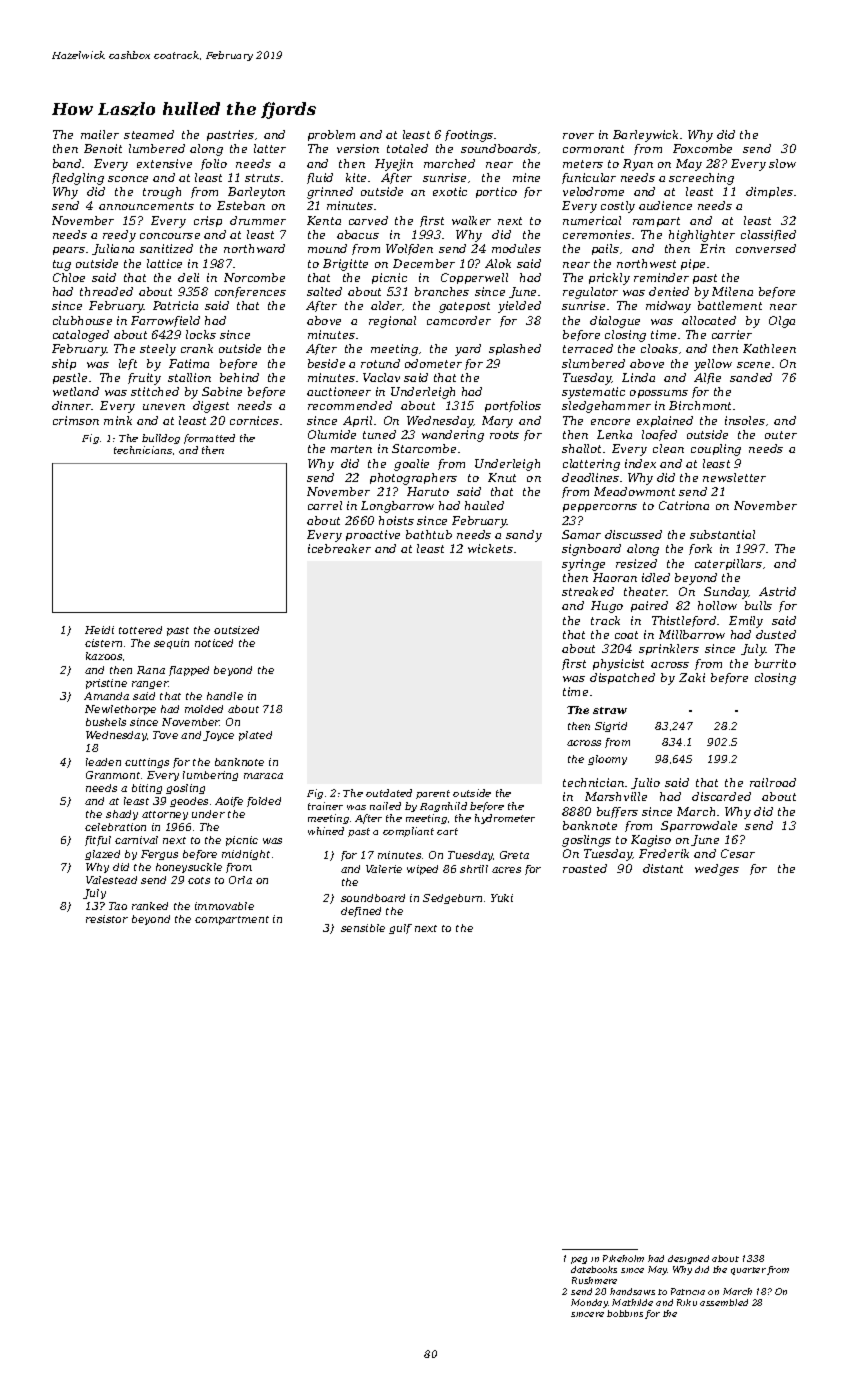 The height and width of the page is (1400, 849). Describe the element at coordinates (429, 534) in the page. I see `bathtub` at that location.
